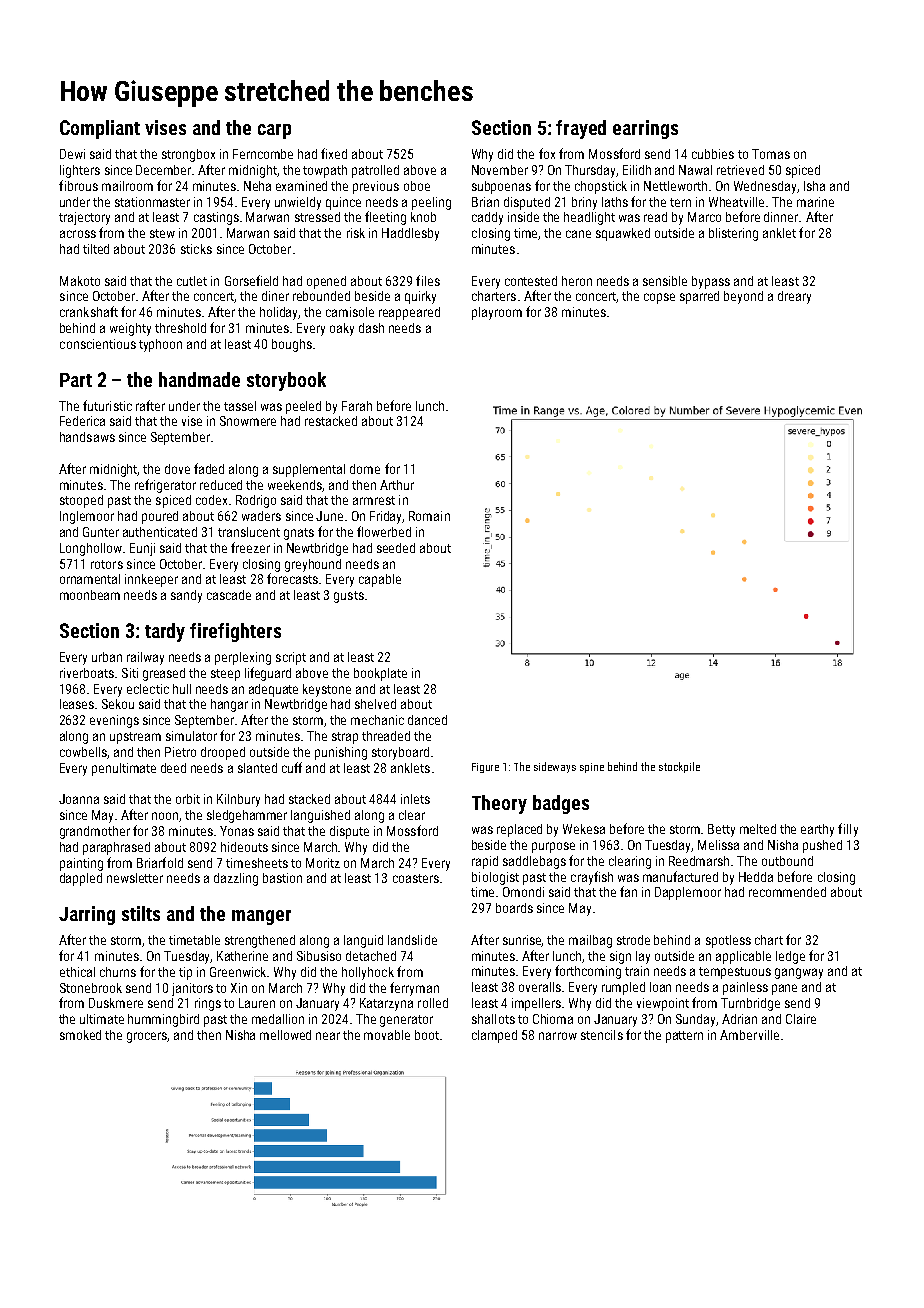 The image size is (924, 1308). I want to click on Compliant, so click(100, 129).
